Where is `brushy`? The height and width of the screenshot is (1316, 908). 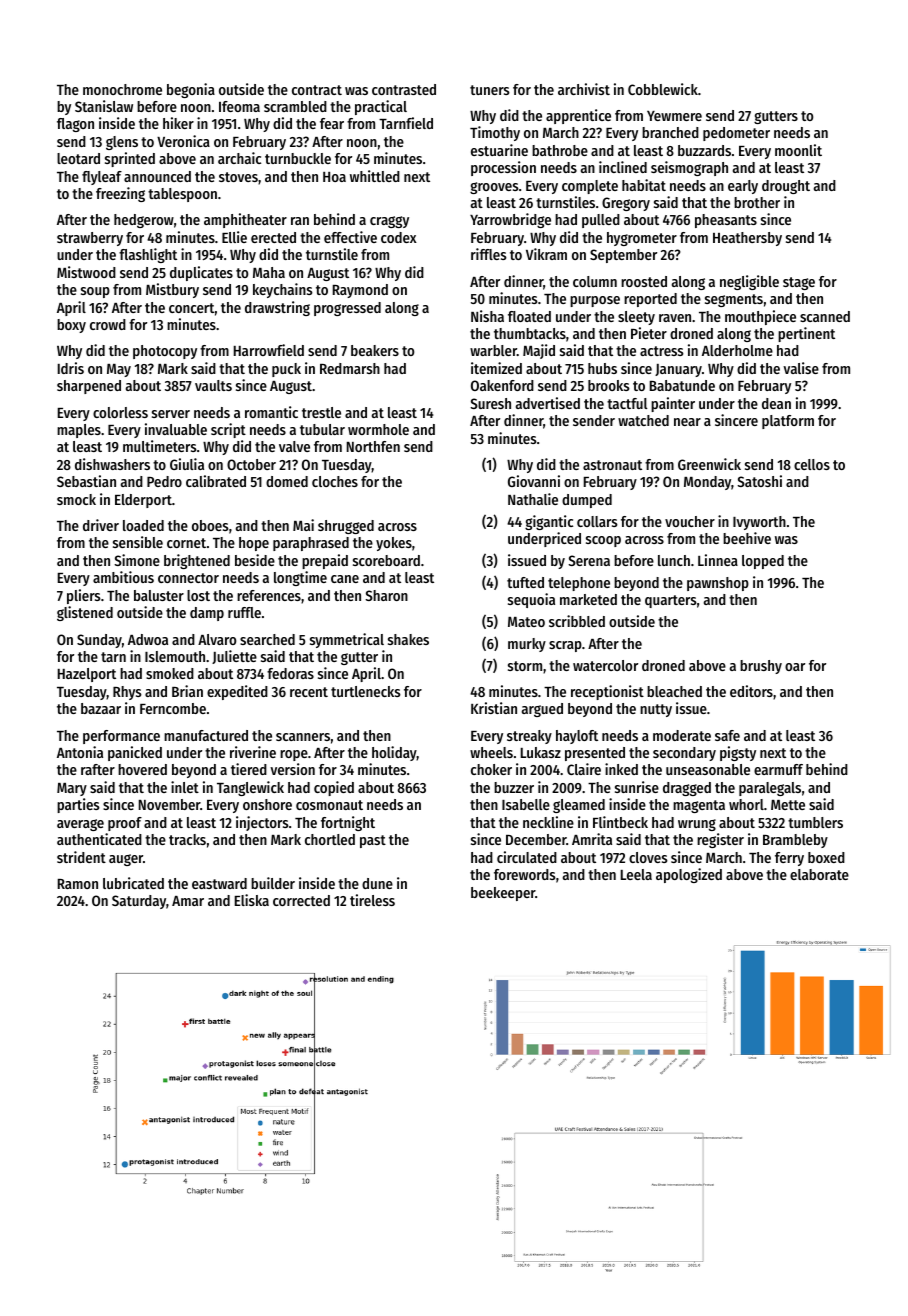
brushy is located at coordinates (761, 667).
